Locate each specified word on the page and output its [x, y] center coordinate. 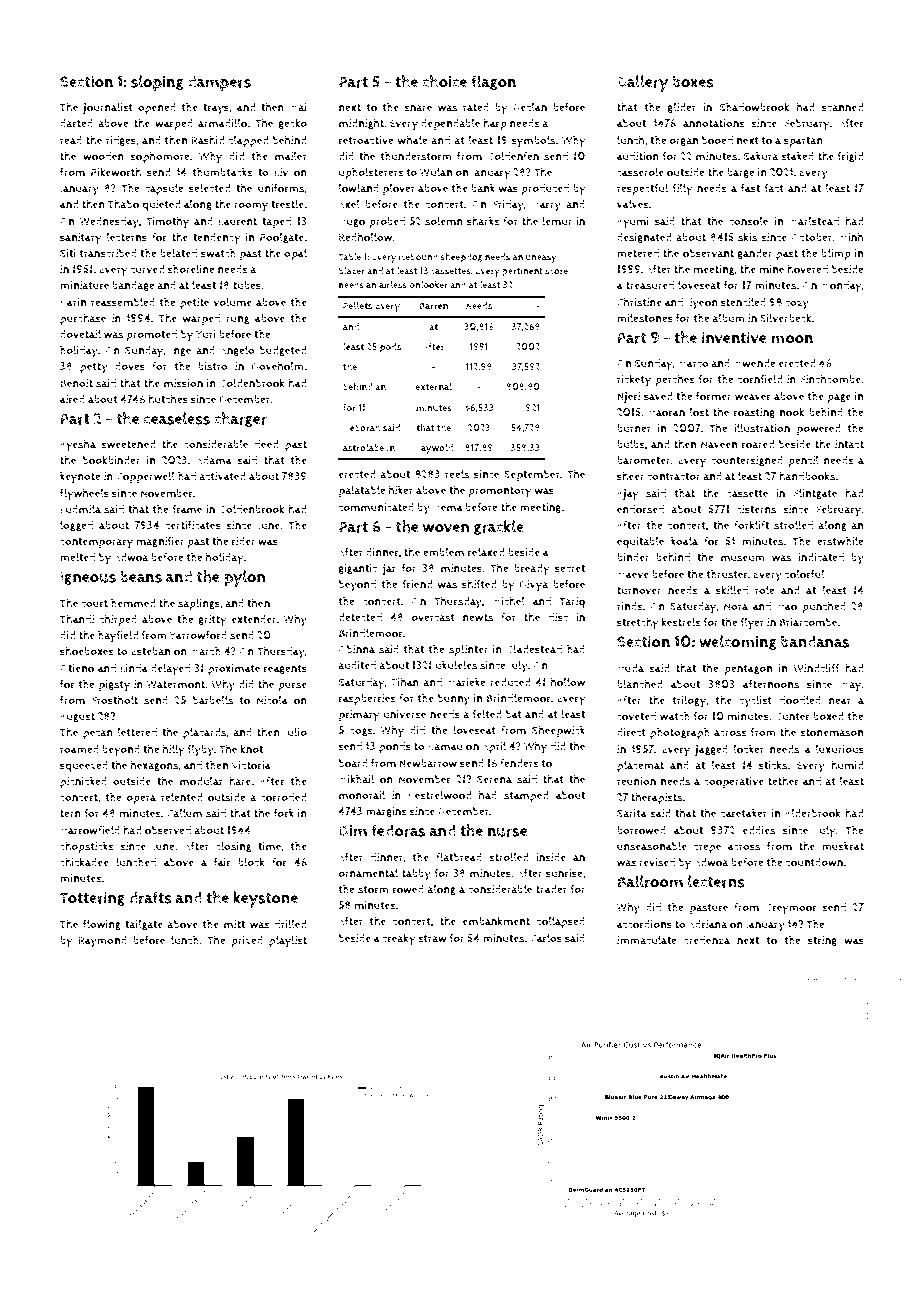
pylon [244, 578]
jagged [711, 750]
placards [205, 733]
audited [357, 665]
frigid [851, 157]
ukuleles [456, 665]
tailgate [144, 925]
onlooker [428, 285]
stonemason [831, 733]
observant [708, 253]
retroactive [366, 140]
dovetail [80, 334]
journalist [108, 108]
